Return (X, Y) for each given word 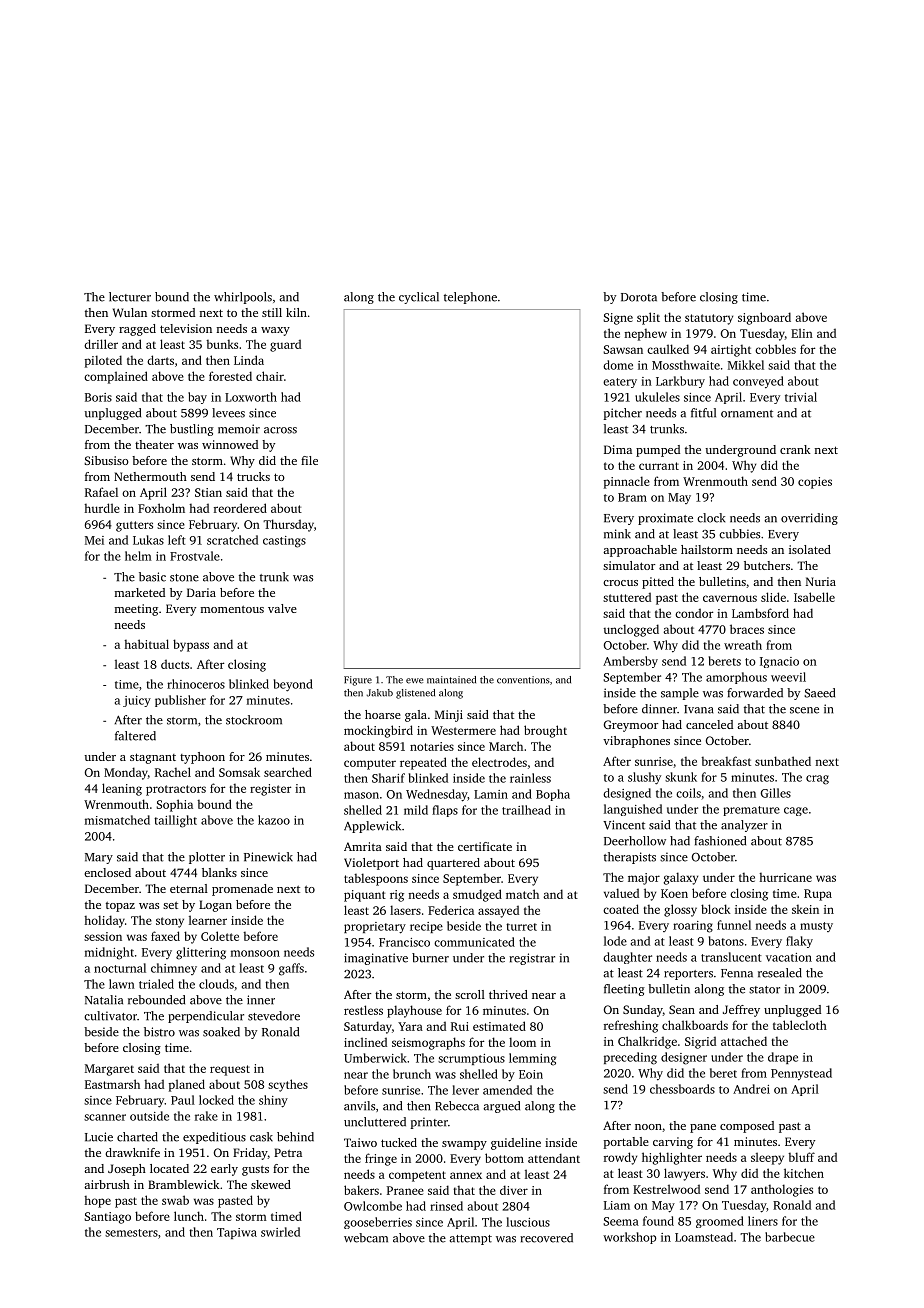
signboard (764, 318)
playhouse (414, 1011)
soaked (221, 1032)
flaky (799, 942)
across (280, 430)
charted (137, 1137)
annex (466, 1175)
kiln (296, 312)
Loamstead (704, 1237)
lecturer (130, 297)
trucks (253, 476)
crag (817, 780)
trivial (801, 397)
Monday (126, 773)
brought (545, 731)
